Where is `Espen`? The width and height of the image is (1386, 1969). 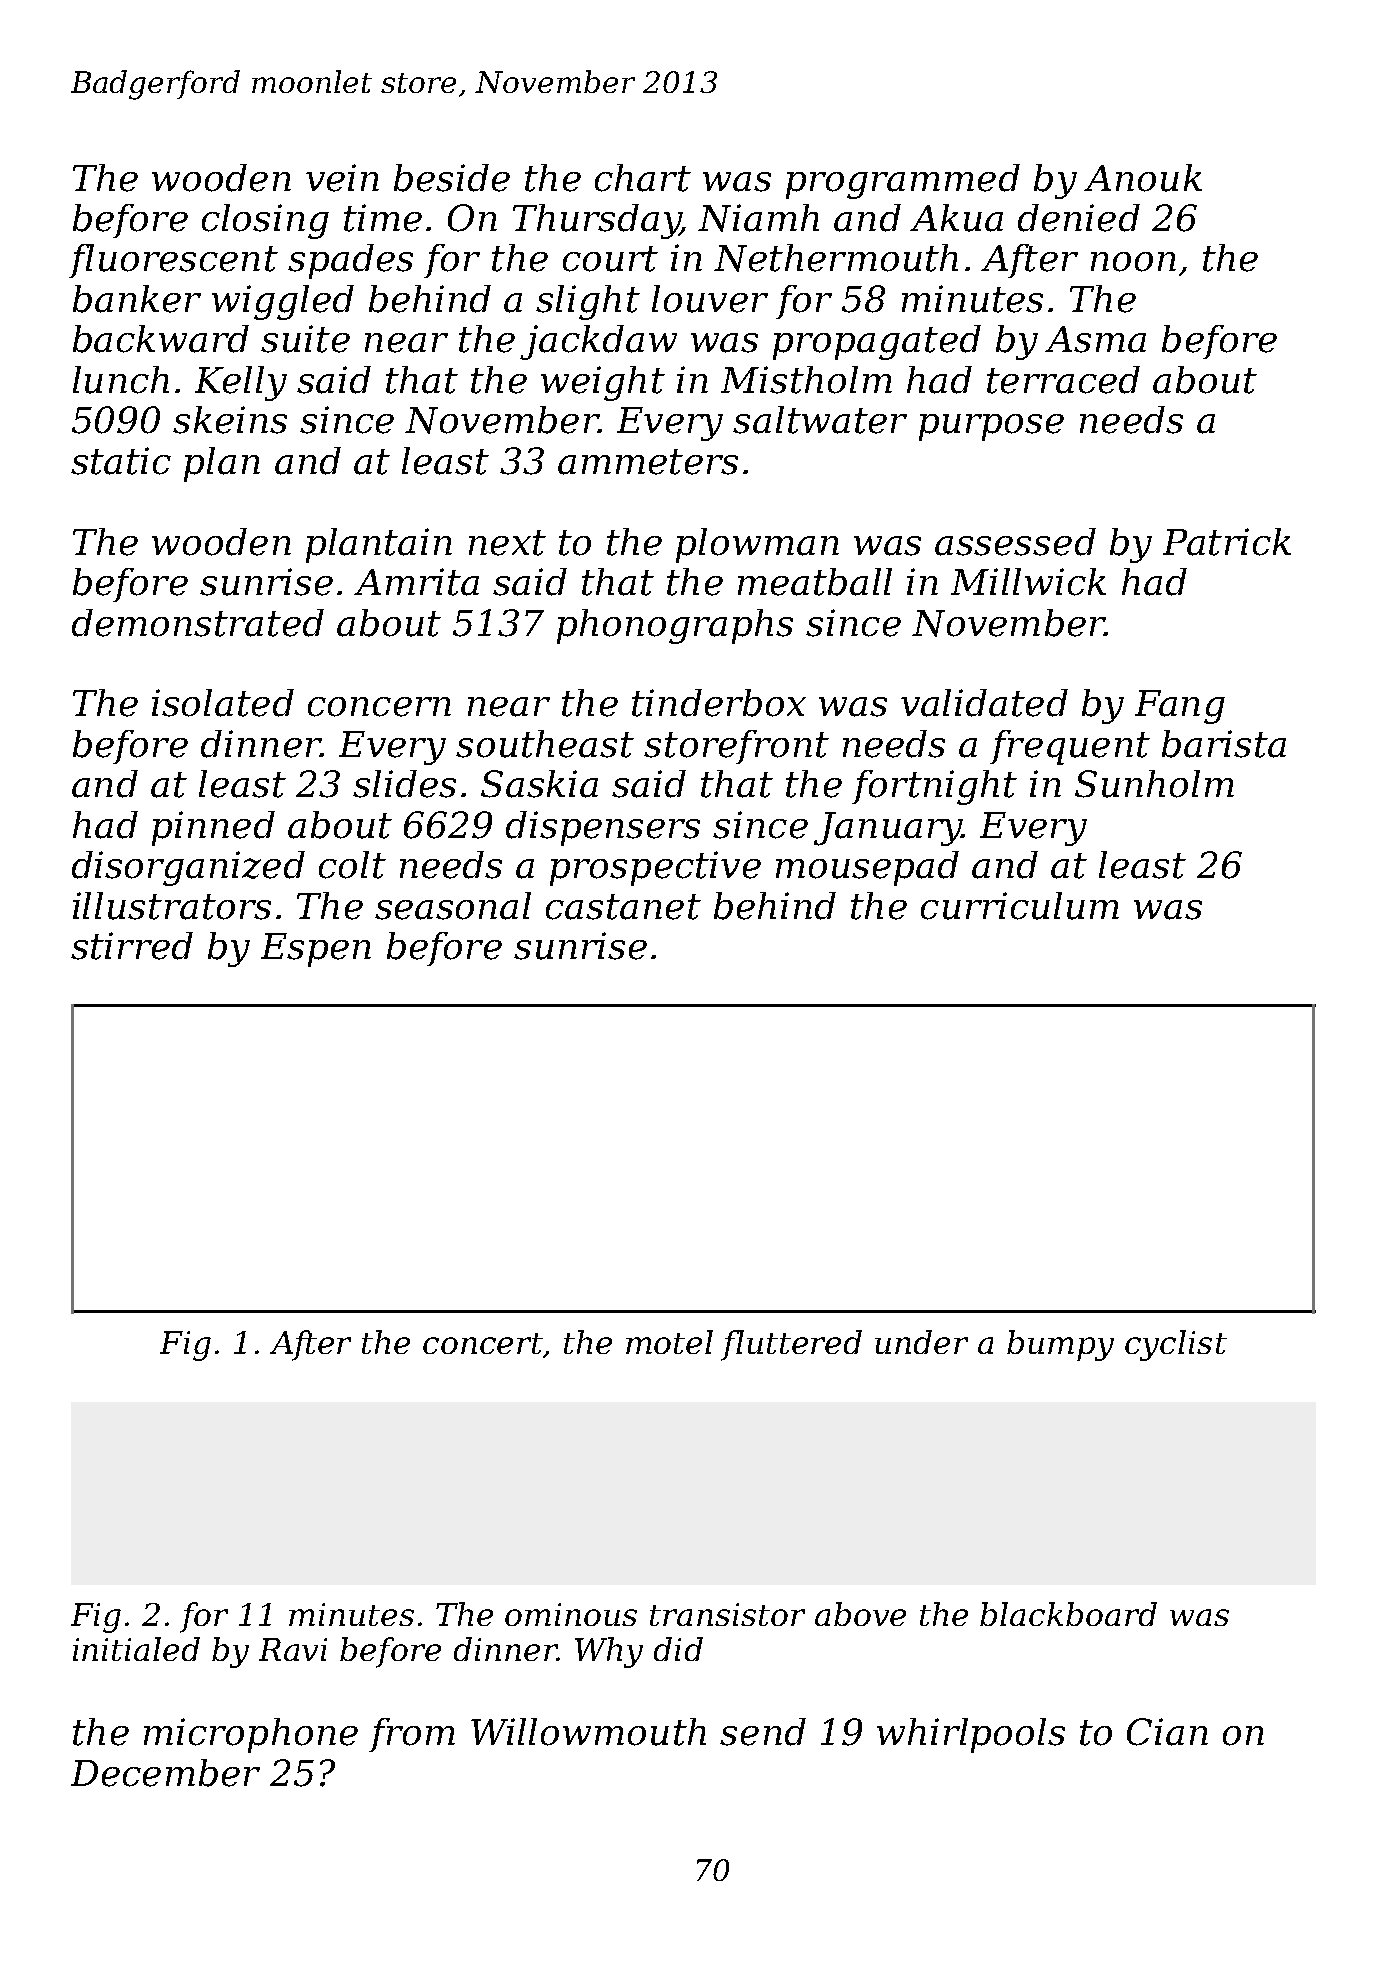
Espen is located at coordinates (316, 950).
